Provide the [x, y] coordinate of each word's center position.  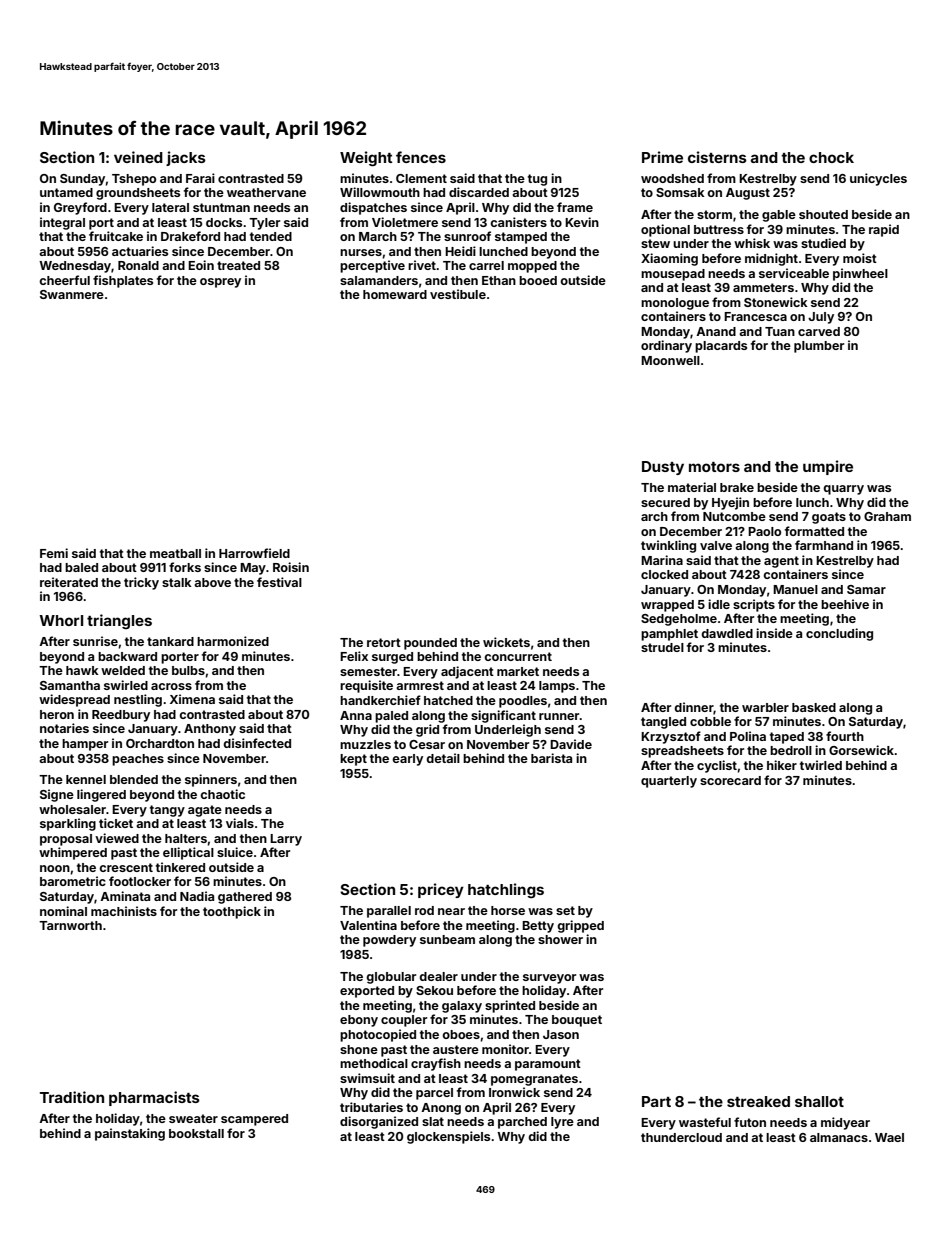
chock [831, 157]
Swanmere [72, 294]
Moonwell [670, 360]
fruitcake [116, 236]
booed [538, 280]
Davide [571, 744]
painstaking [130, 1134]
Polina [748, 736]
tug [537, 180]
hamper [85, 745]
